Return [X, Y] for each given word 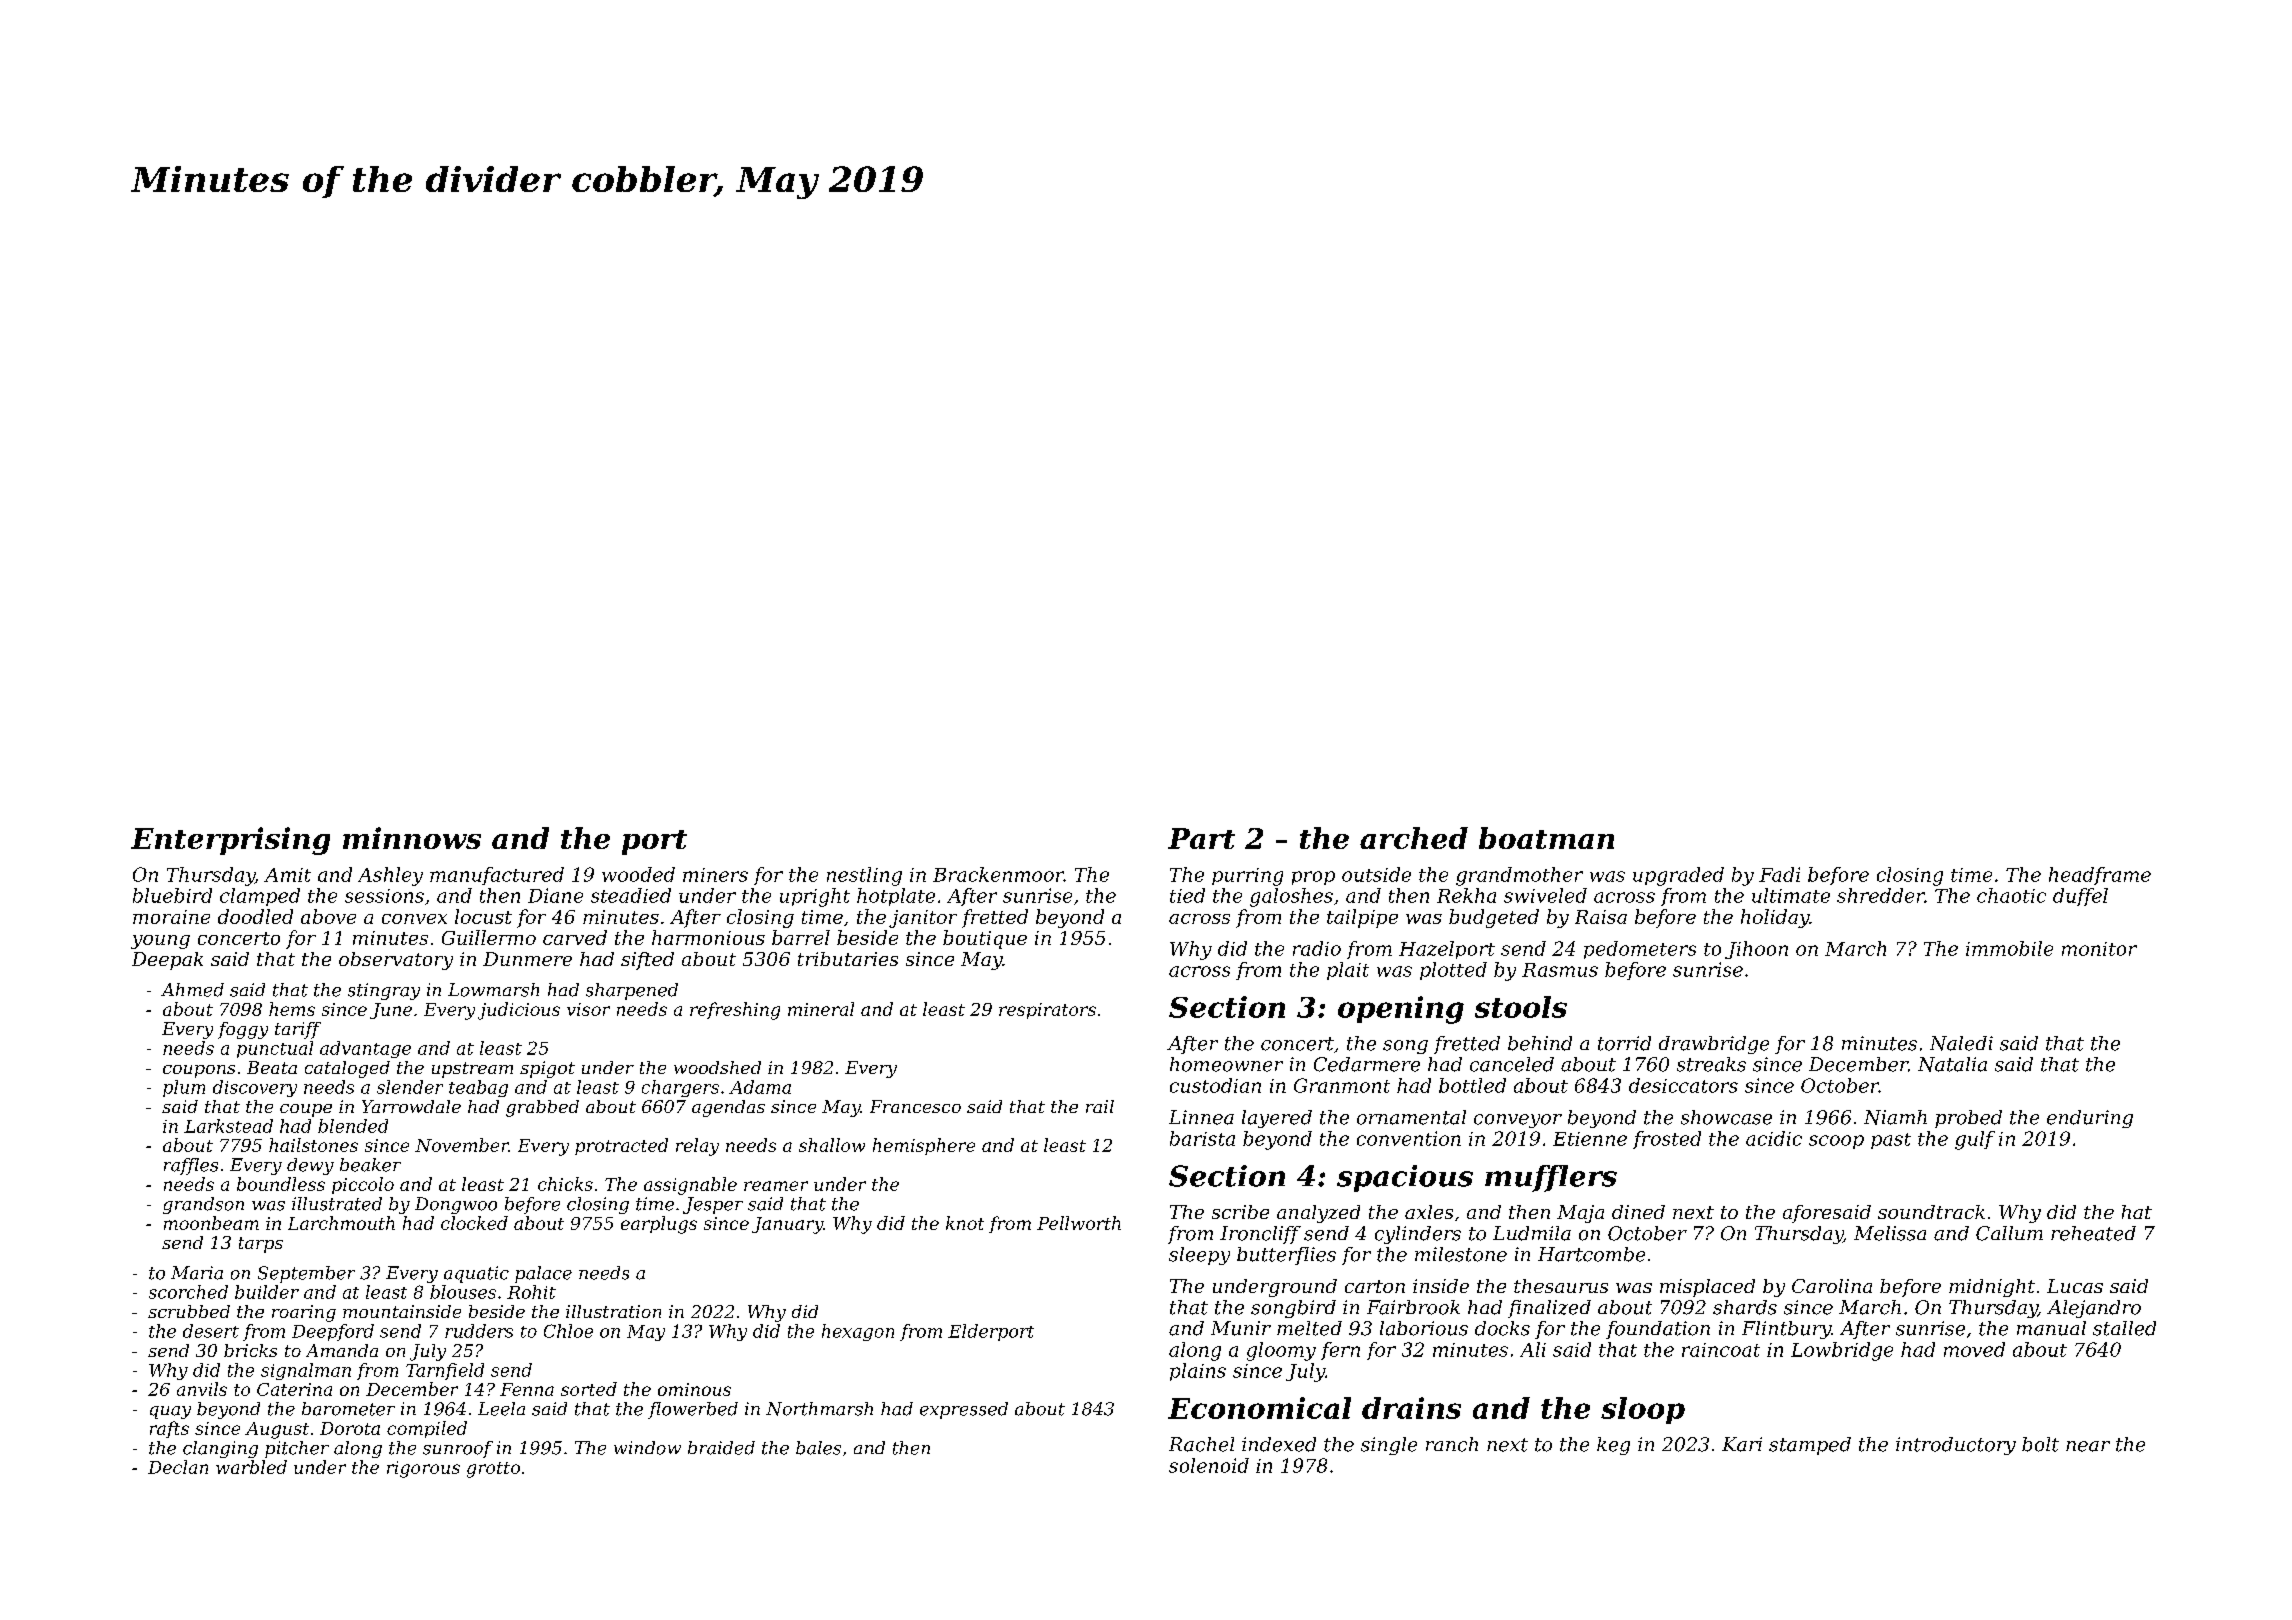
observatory [396, 961]
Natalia [1952, 1064]
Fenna [527, 1389]
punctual [275, 1049]
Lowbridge [1842, 1351]
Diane [555, 895]
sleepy [1199, 1256]
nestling [864, 876]
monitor [2099, 949]
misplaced [1707, 1288]
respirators [1047, 1011]
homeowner [1226, 1064]
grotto [493, 1470]
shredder [1881, 895]
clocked [474, 1223]
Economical [1259, 1408]
